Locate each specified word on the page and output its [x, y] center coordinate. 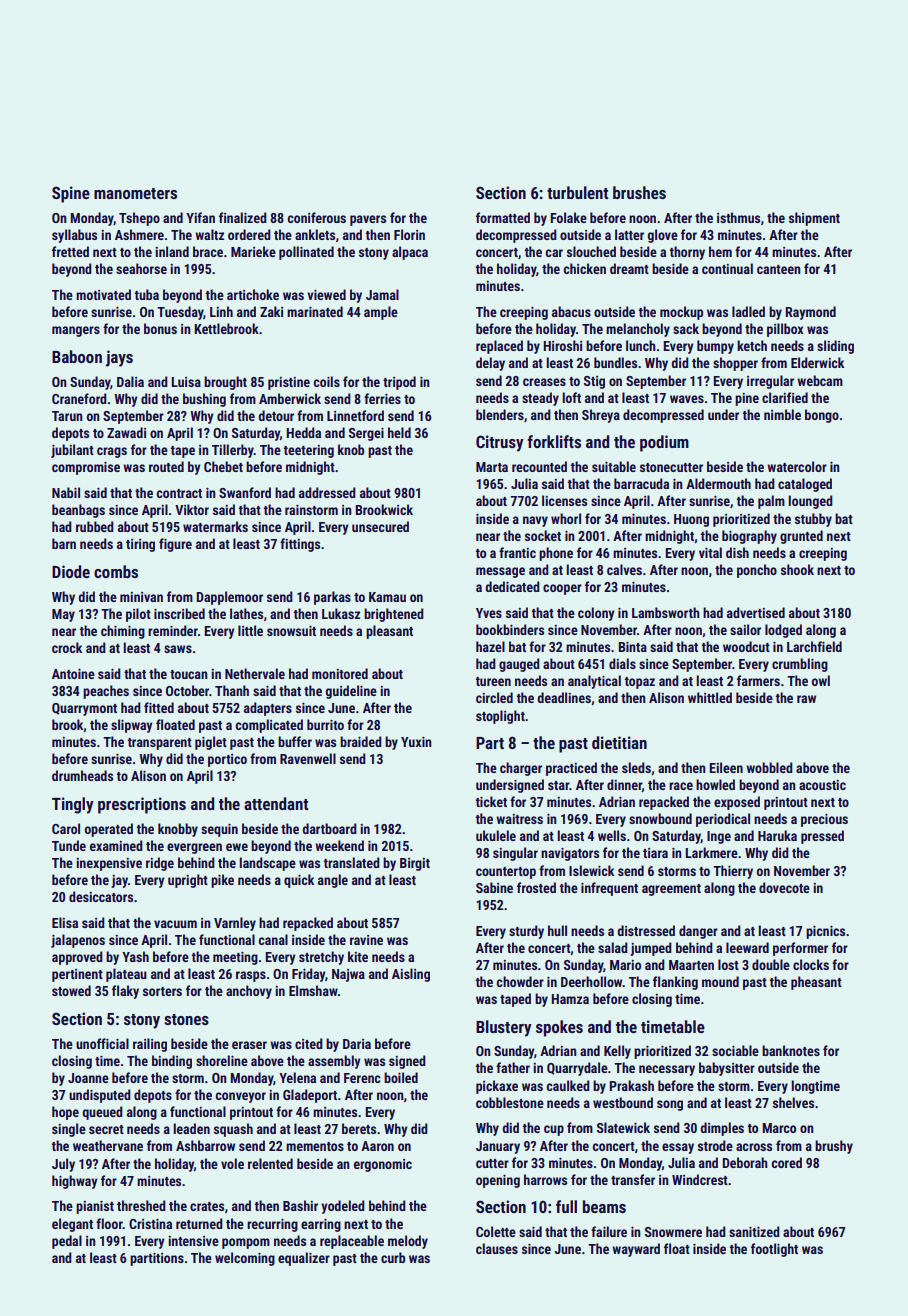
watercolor [797, 466]
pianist [95, 1207]
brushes [639, 192]
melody [408, 1242]
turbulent [577, 192]
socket [543, 535]
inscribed [179, 613]
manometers [135, 193]
